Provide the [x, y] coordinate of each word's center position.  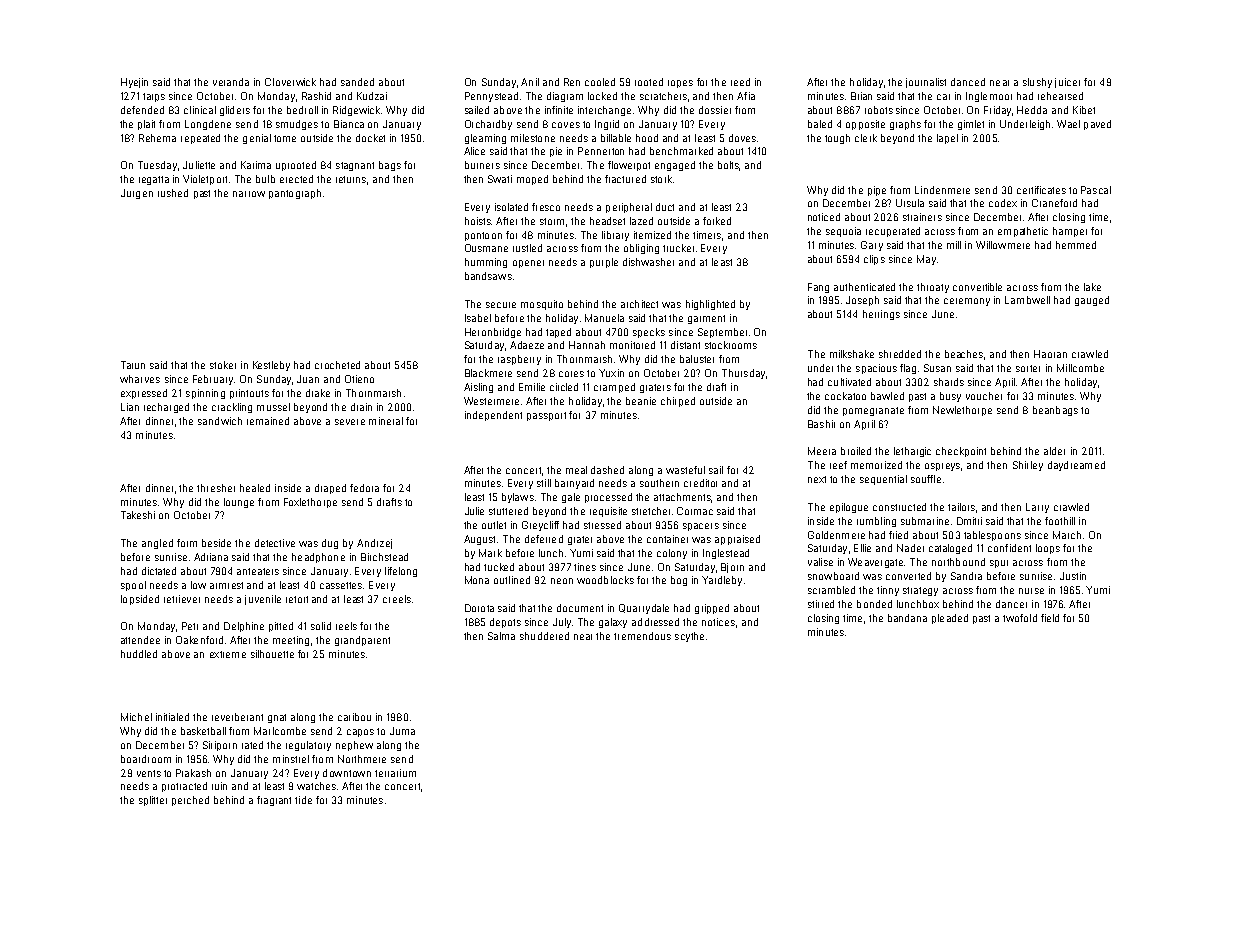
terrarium [395, 773]
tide [303, 800]
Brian [861, 96]
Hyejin [134, 83]
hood [647, 138]
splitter [153, 801]
